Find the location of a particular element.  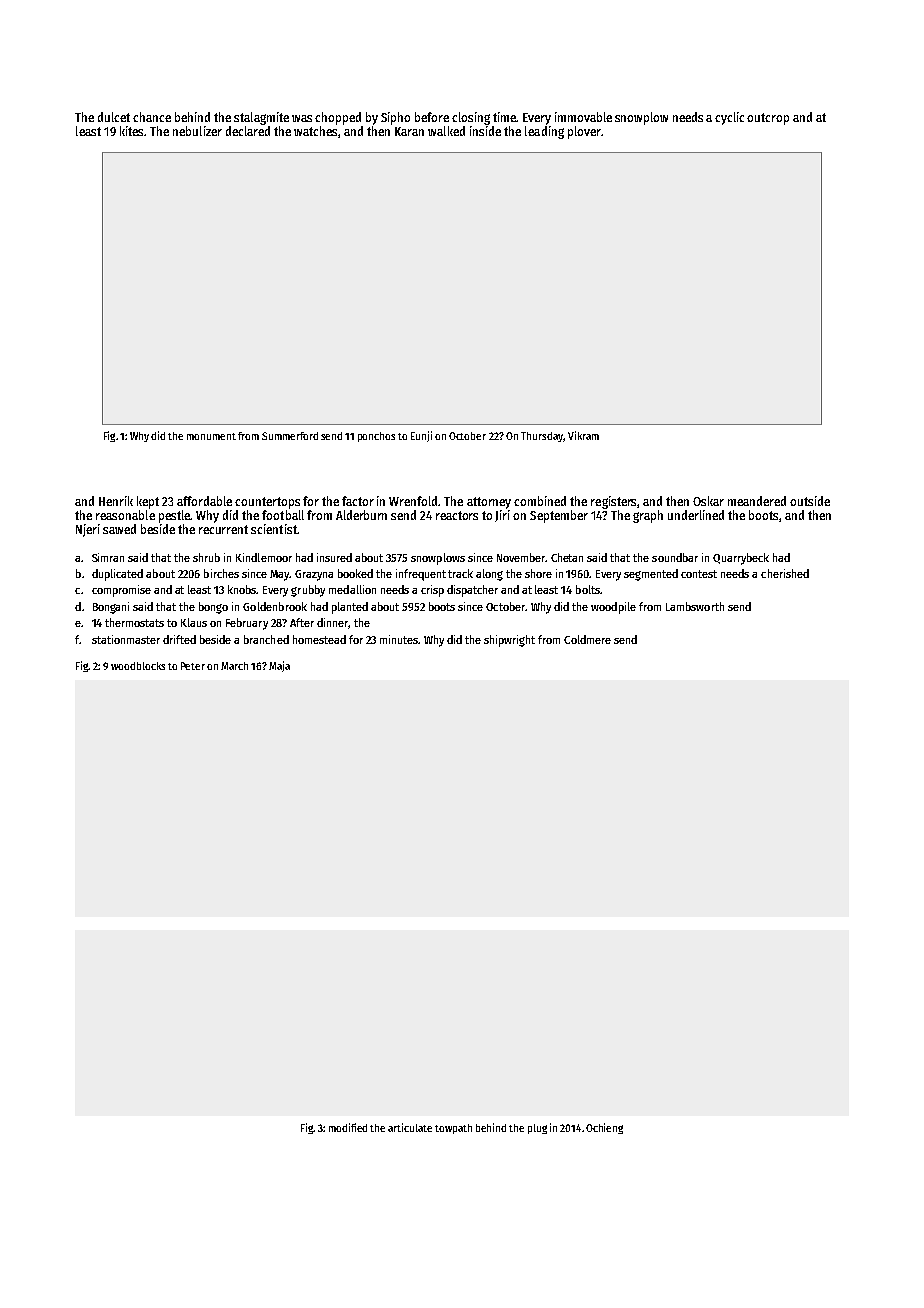

monument is located at coordinates (211, 436).
